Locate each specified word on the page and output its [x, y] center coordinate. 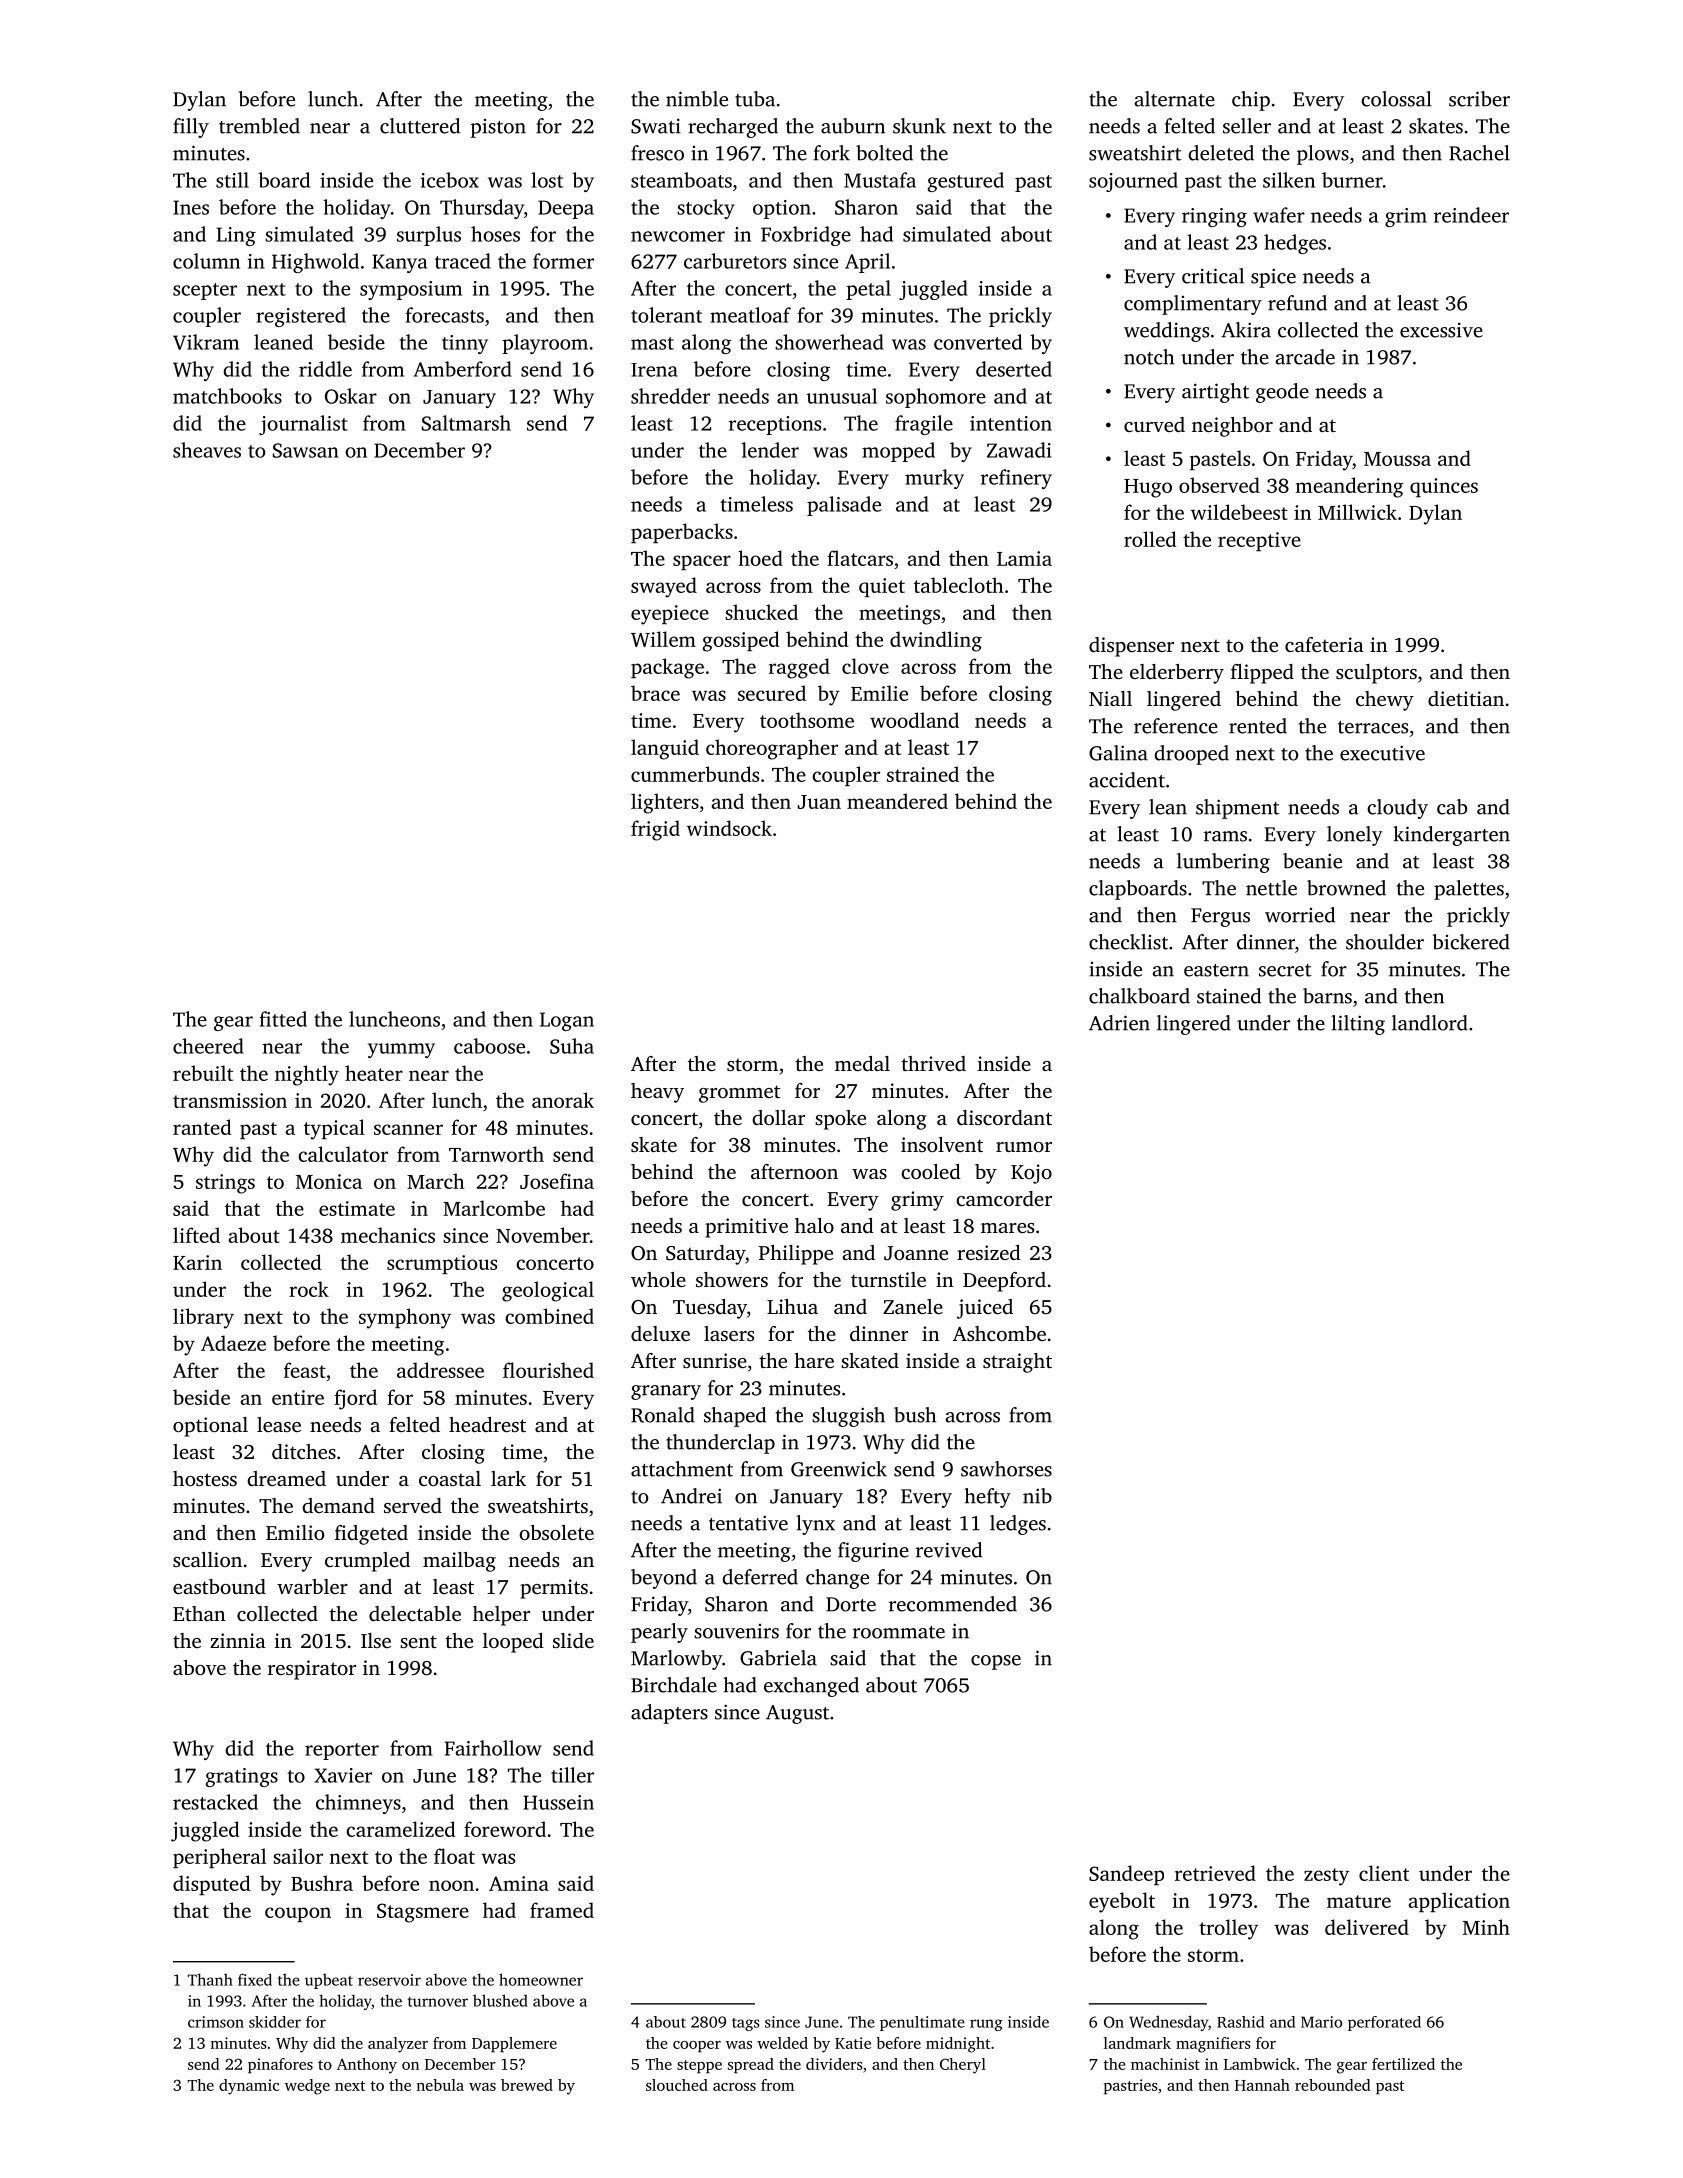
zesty [1326, 1877]
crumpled [367, 1562]
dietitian [1466, 698]
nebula [440, 2085]
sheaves [207, 450]
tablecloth [959, 585]
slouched [677, 2085]
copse [996, 1662]
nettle [1271, 888]
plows [1323, 155]
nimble [697, 99]
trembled [259, 126]
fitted [283, 1019]
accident [1127, 780]
